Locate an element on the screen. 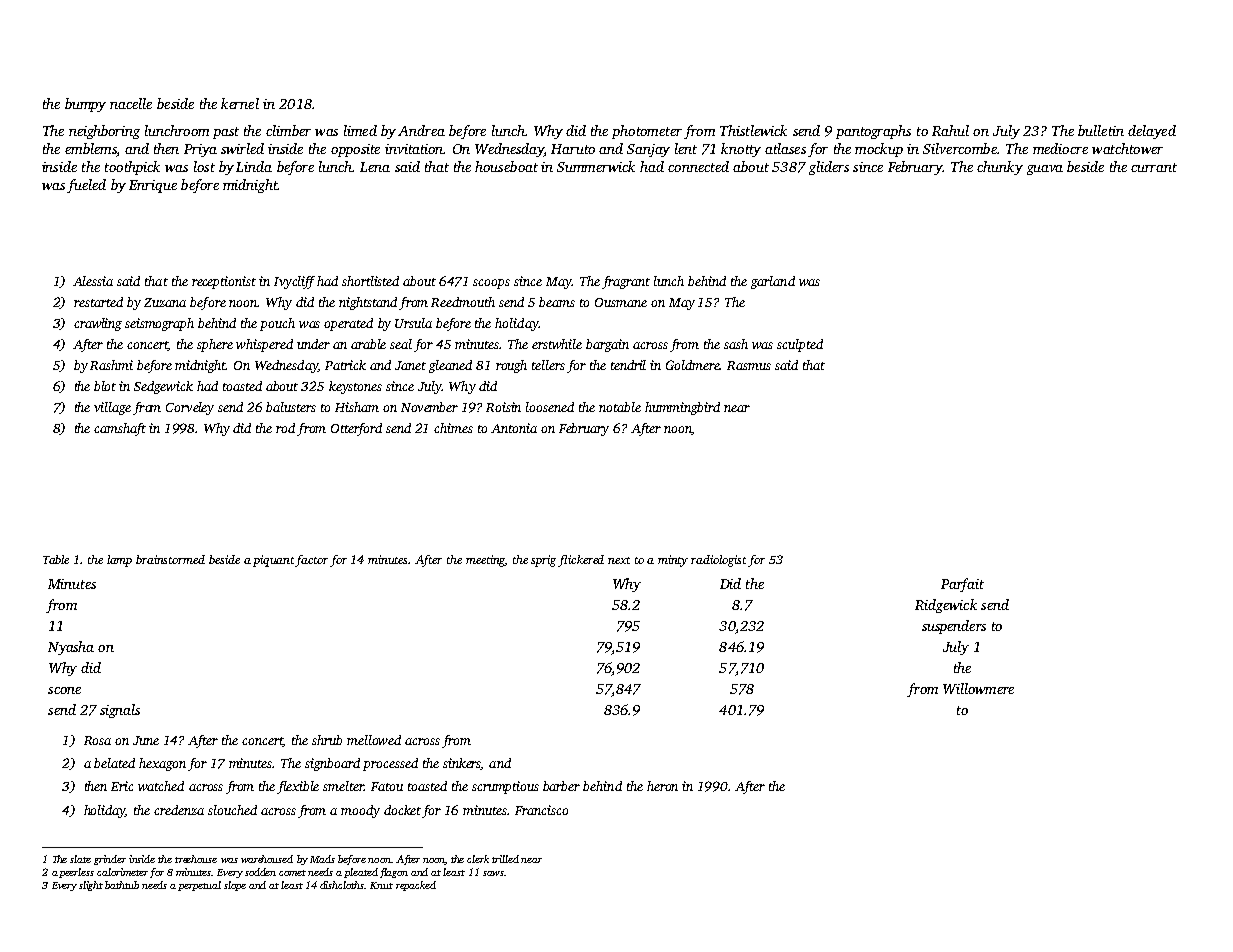 The height and width of the screenshot is (952, 1233). delayed is located at coordinates (1152, 132).
